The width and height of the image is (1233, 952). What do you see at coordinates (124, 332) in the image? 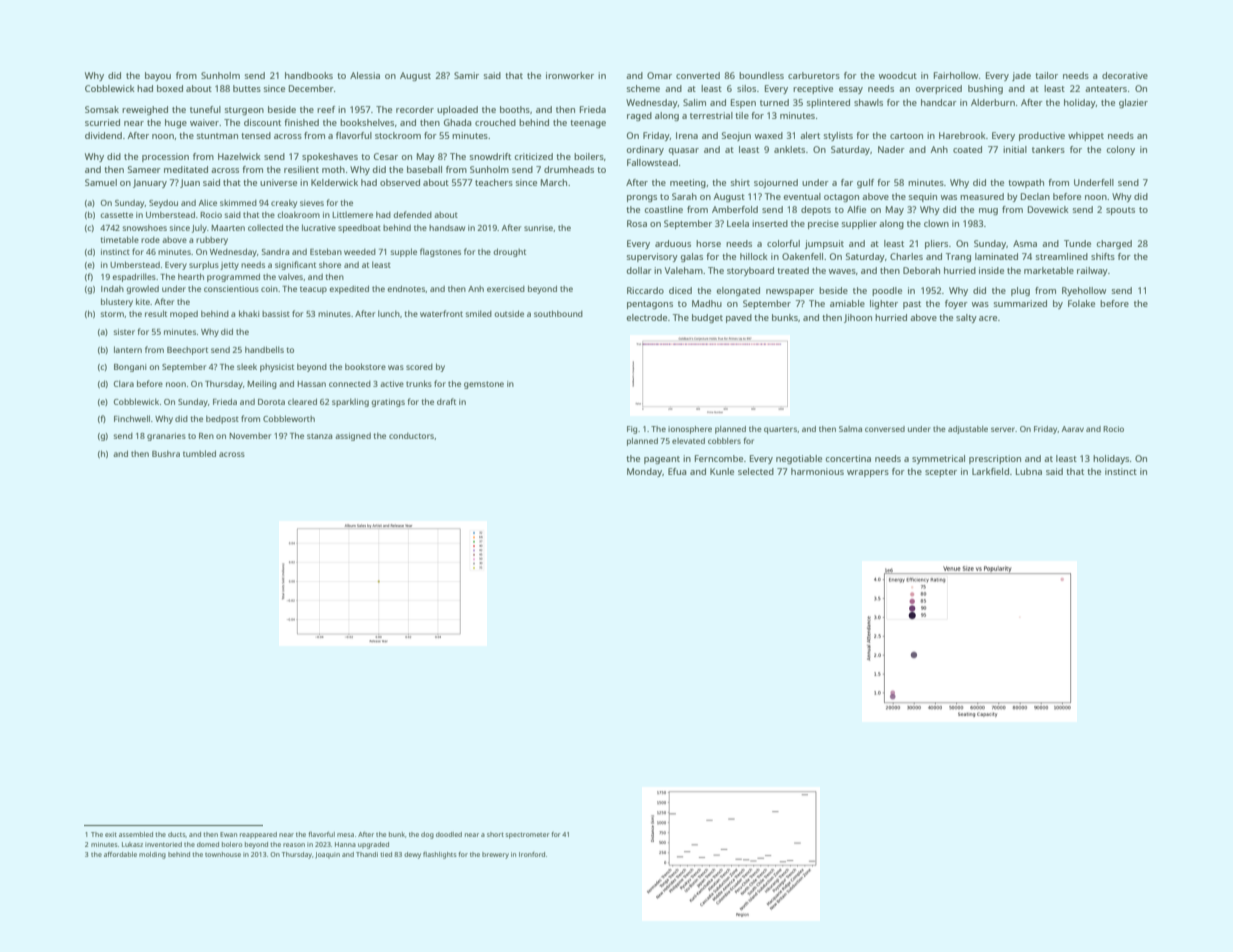
I see `sister` at bounding box center [124, 332].
